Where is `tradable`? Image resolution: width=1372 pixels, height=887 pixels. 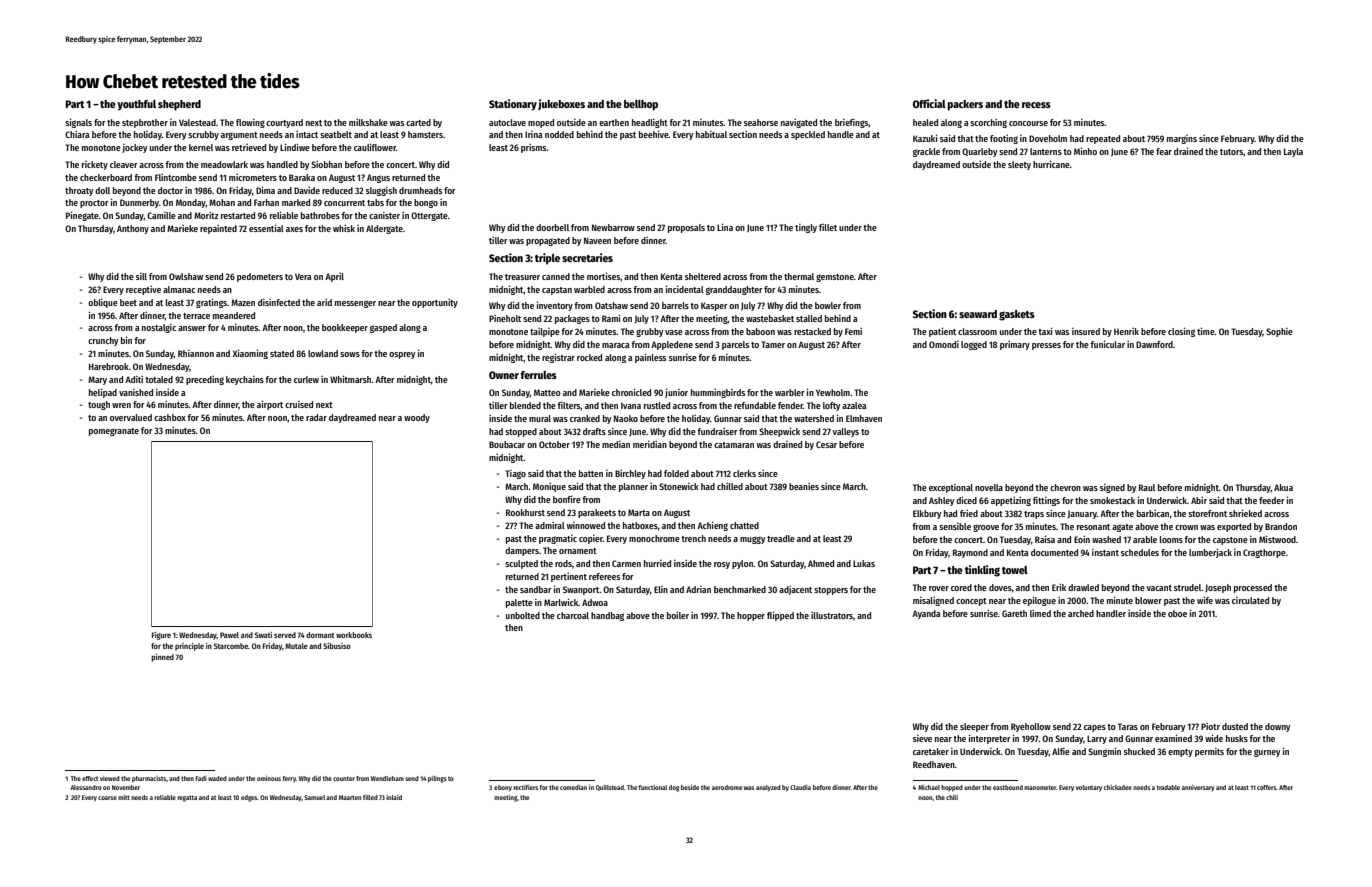
tradable is located at coordinates (1168, 787).
